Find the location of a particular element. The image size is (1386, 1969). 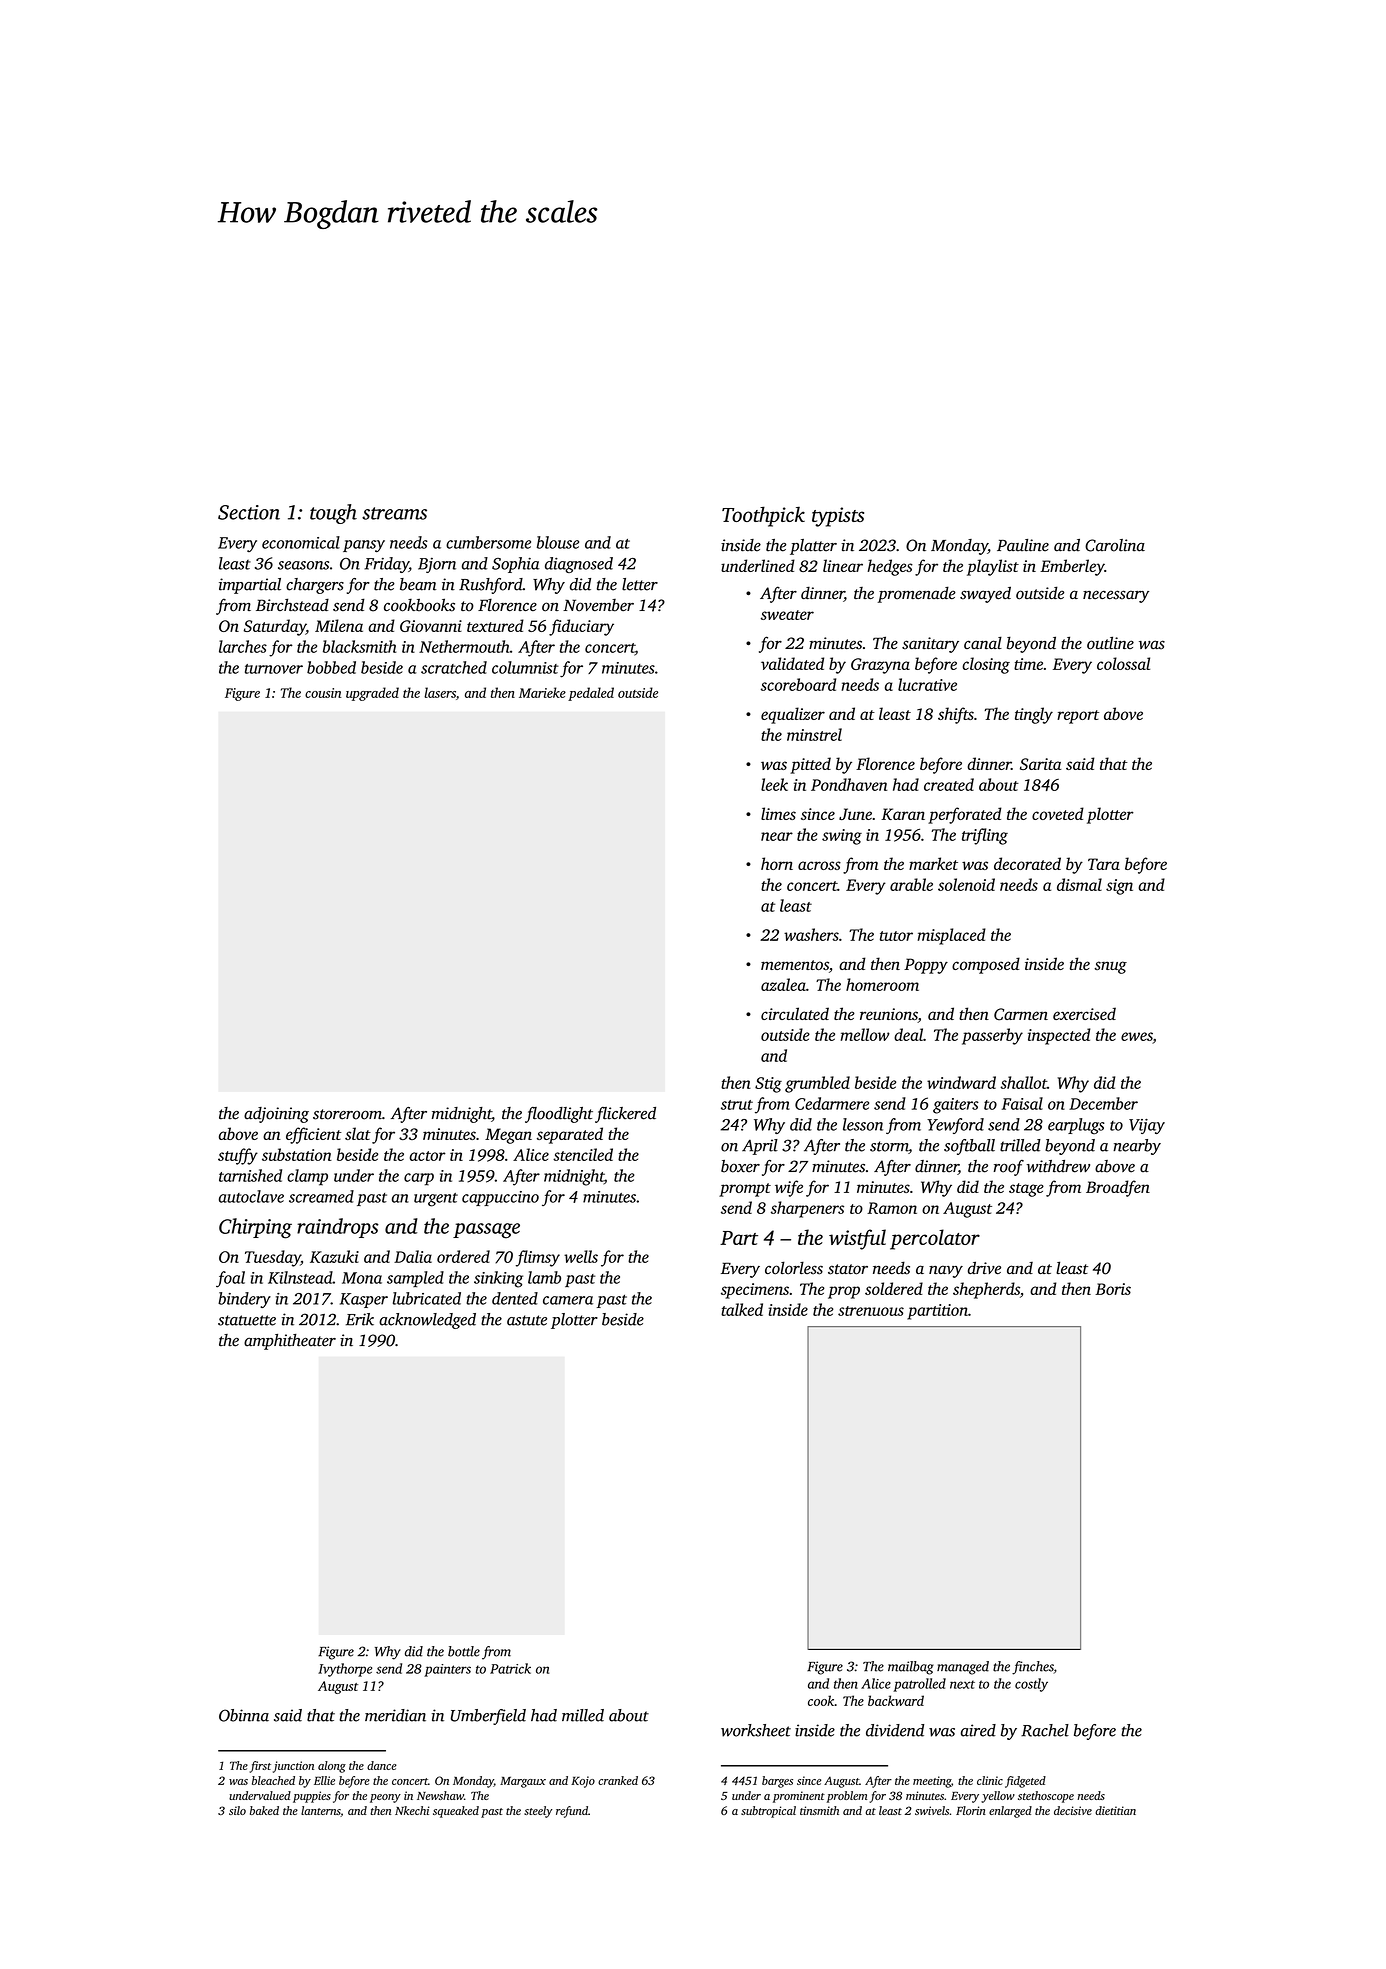

sign is located at coordinates (1119, 887).
